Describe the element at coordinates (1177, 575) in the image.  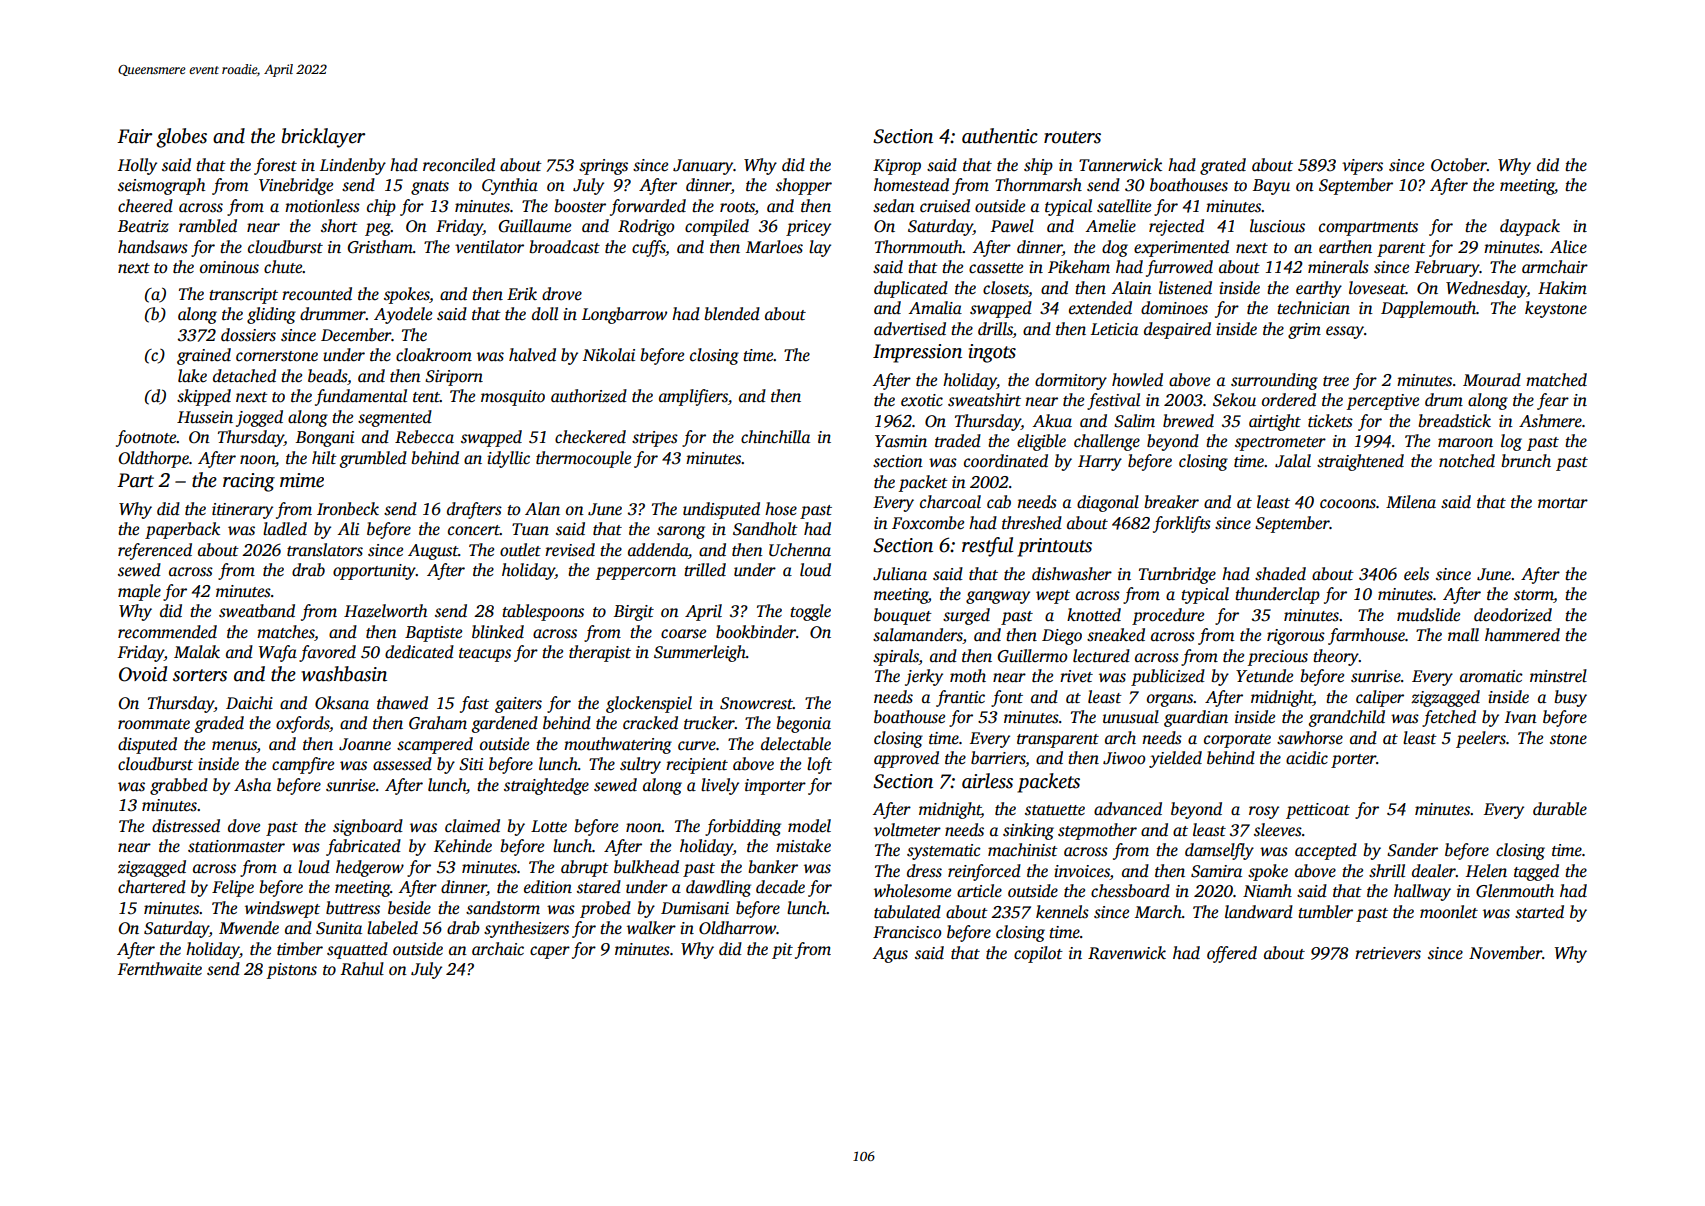
I see `Turnbridge` at that location.
